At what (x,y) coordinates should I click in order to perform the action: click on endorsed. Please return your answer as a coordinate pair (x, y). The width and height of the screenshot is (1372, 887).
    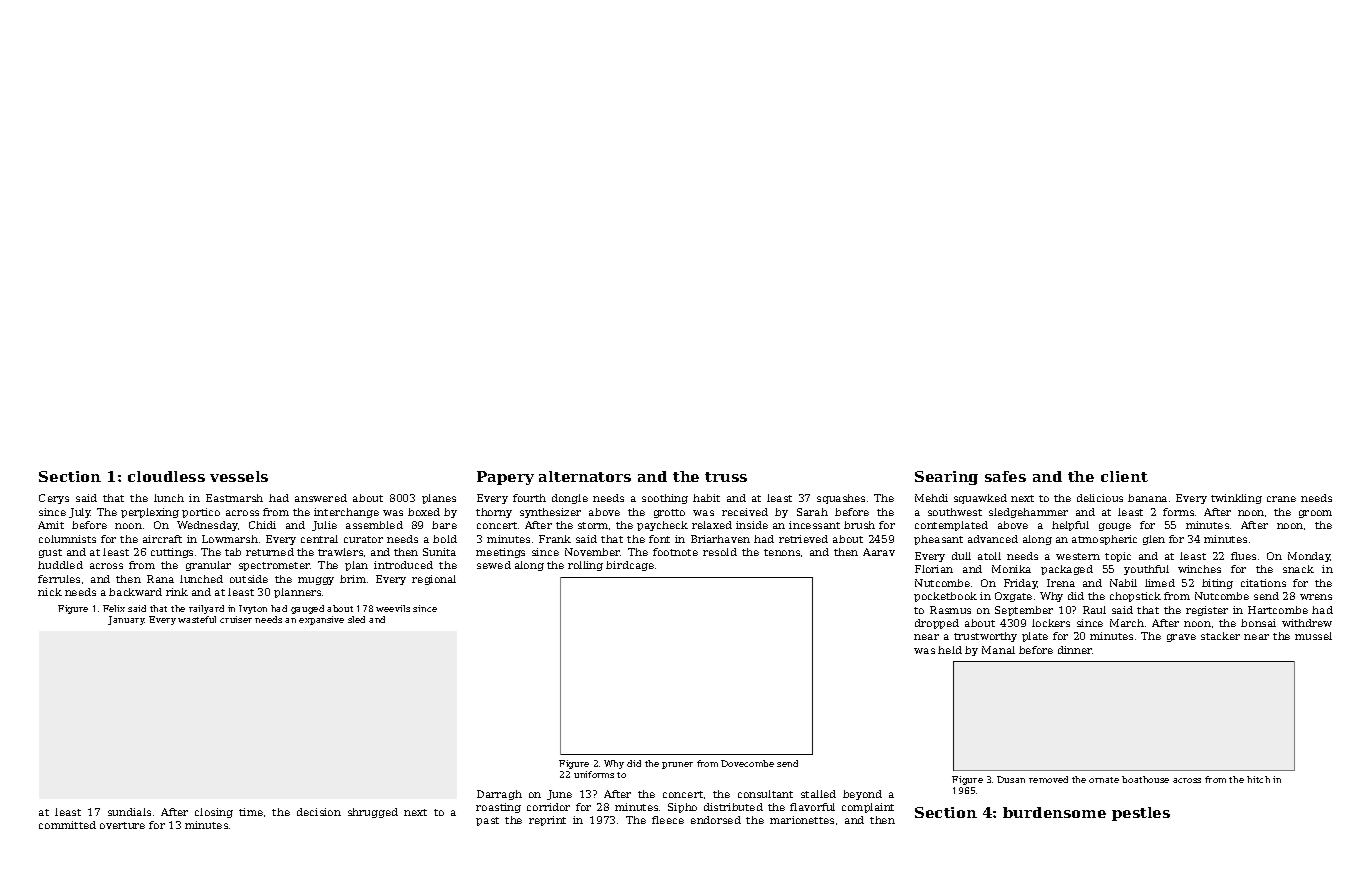
    Looking at the image, I should click on (716, 820).
